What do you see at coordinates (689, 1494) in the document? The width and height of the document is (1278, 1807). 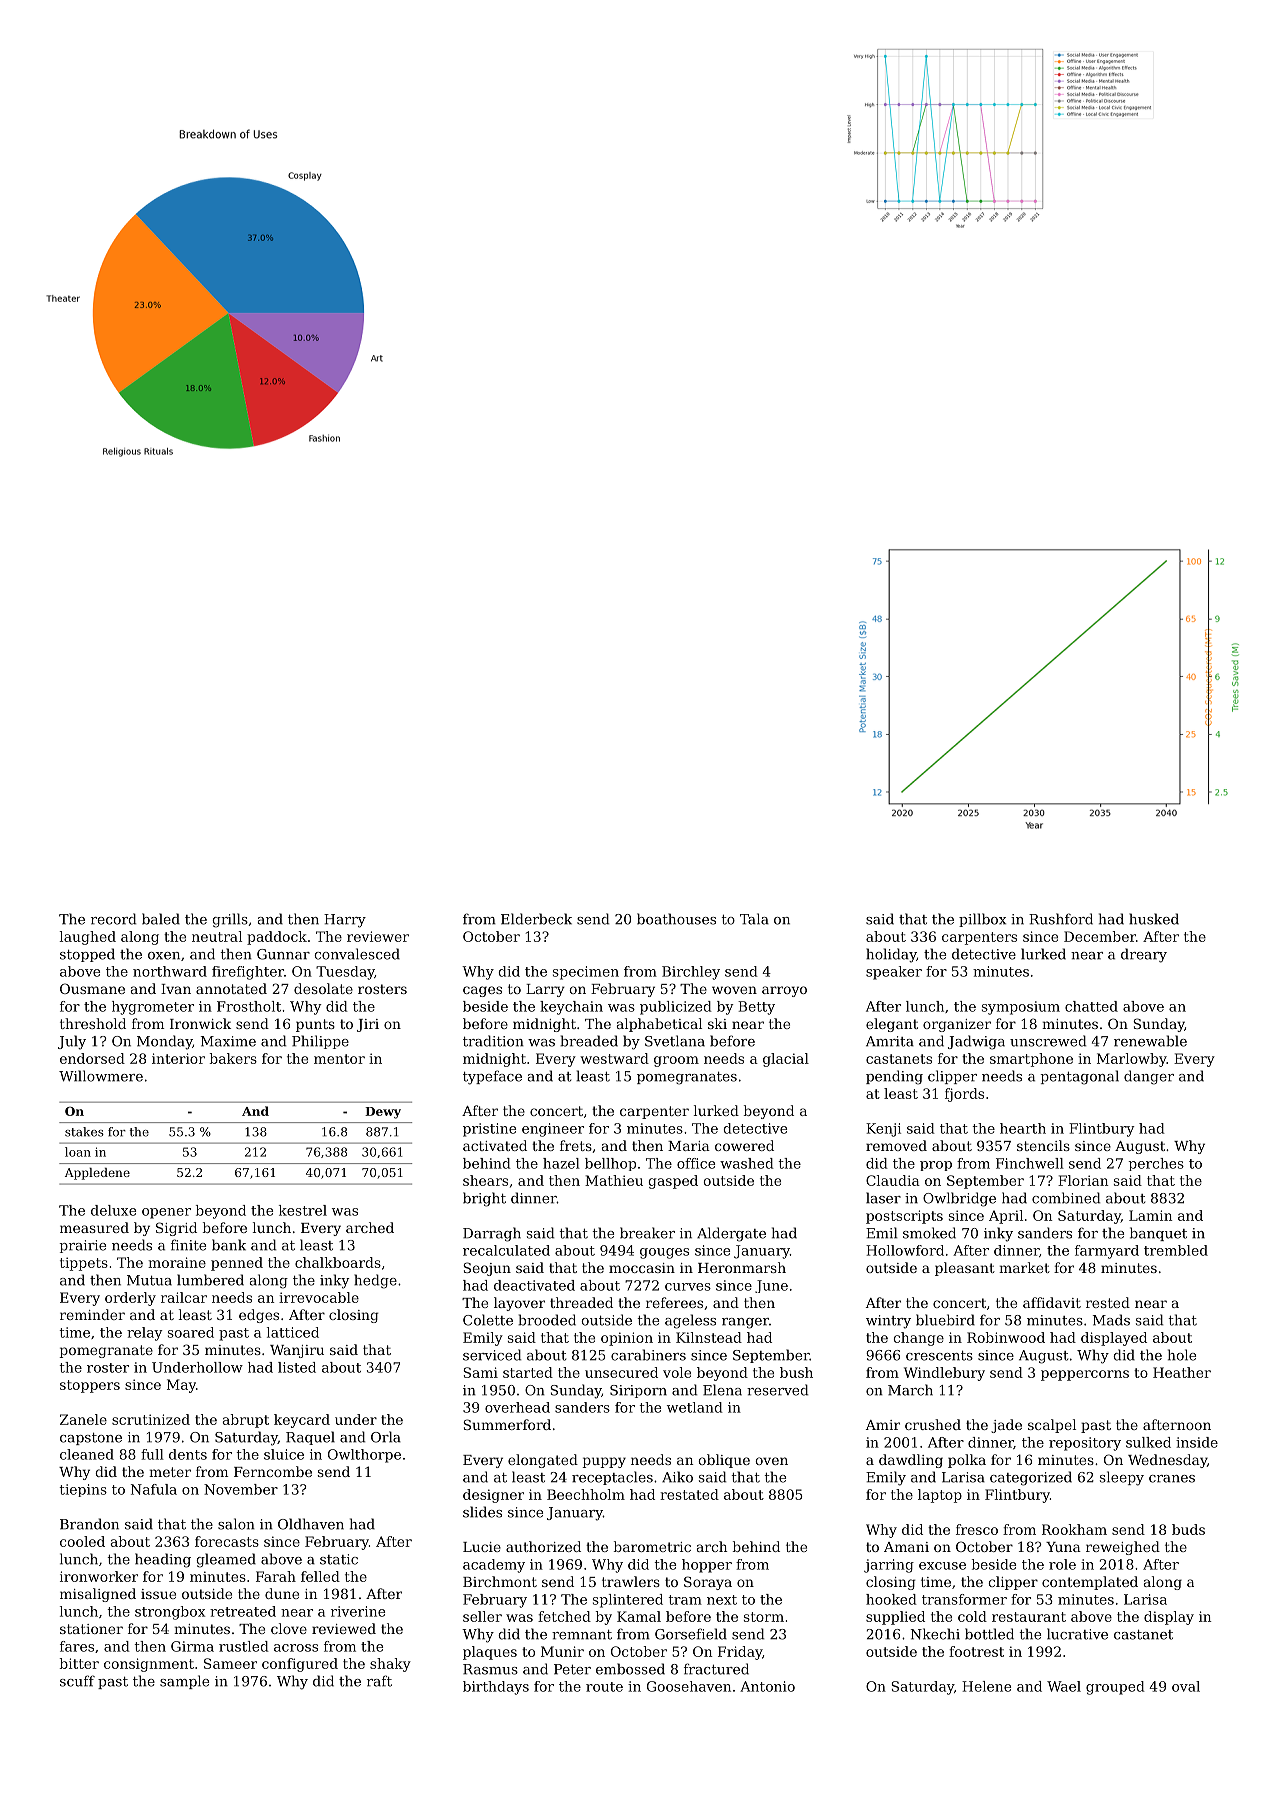 I see `restated` at bounding box center [689, 1494].
